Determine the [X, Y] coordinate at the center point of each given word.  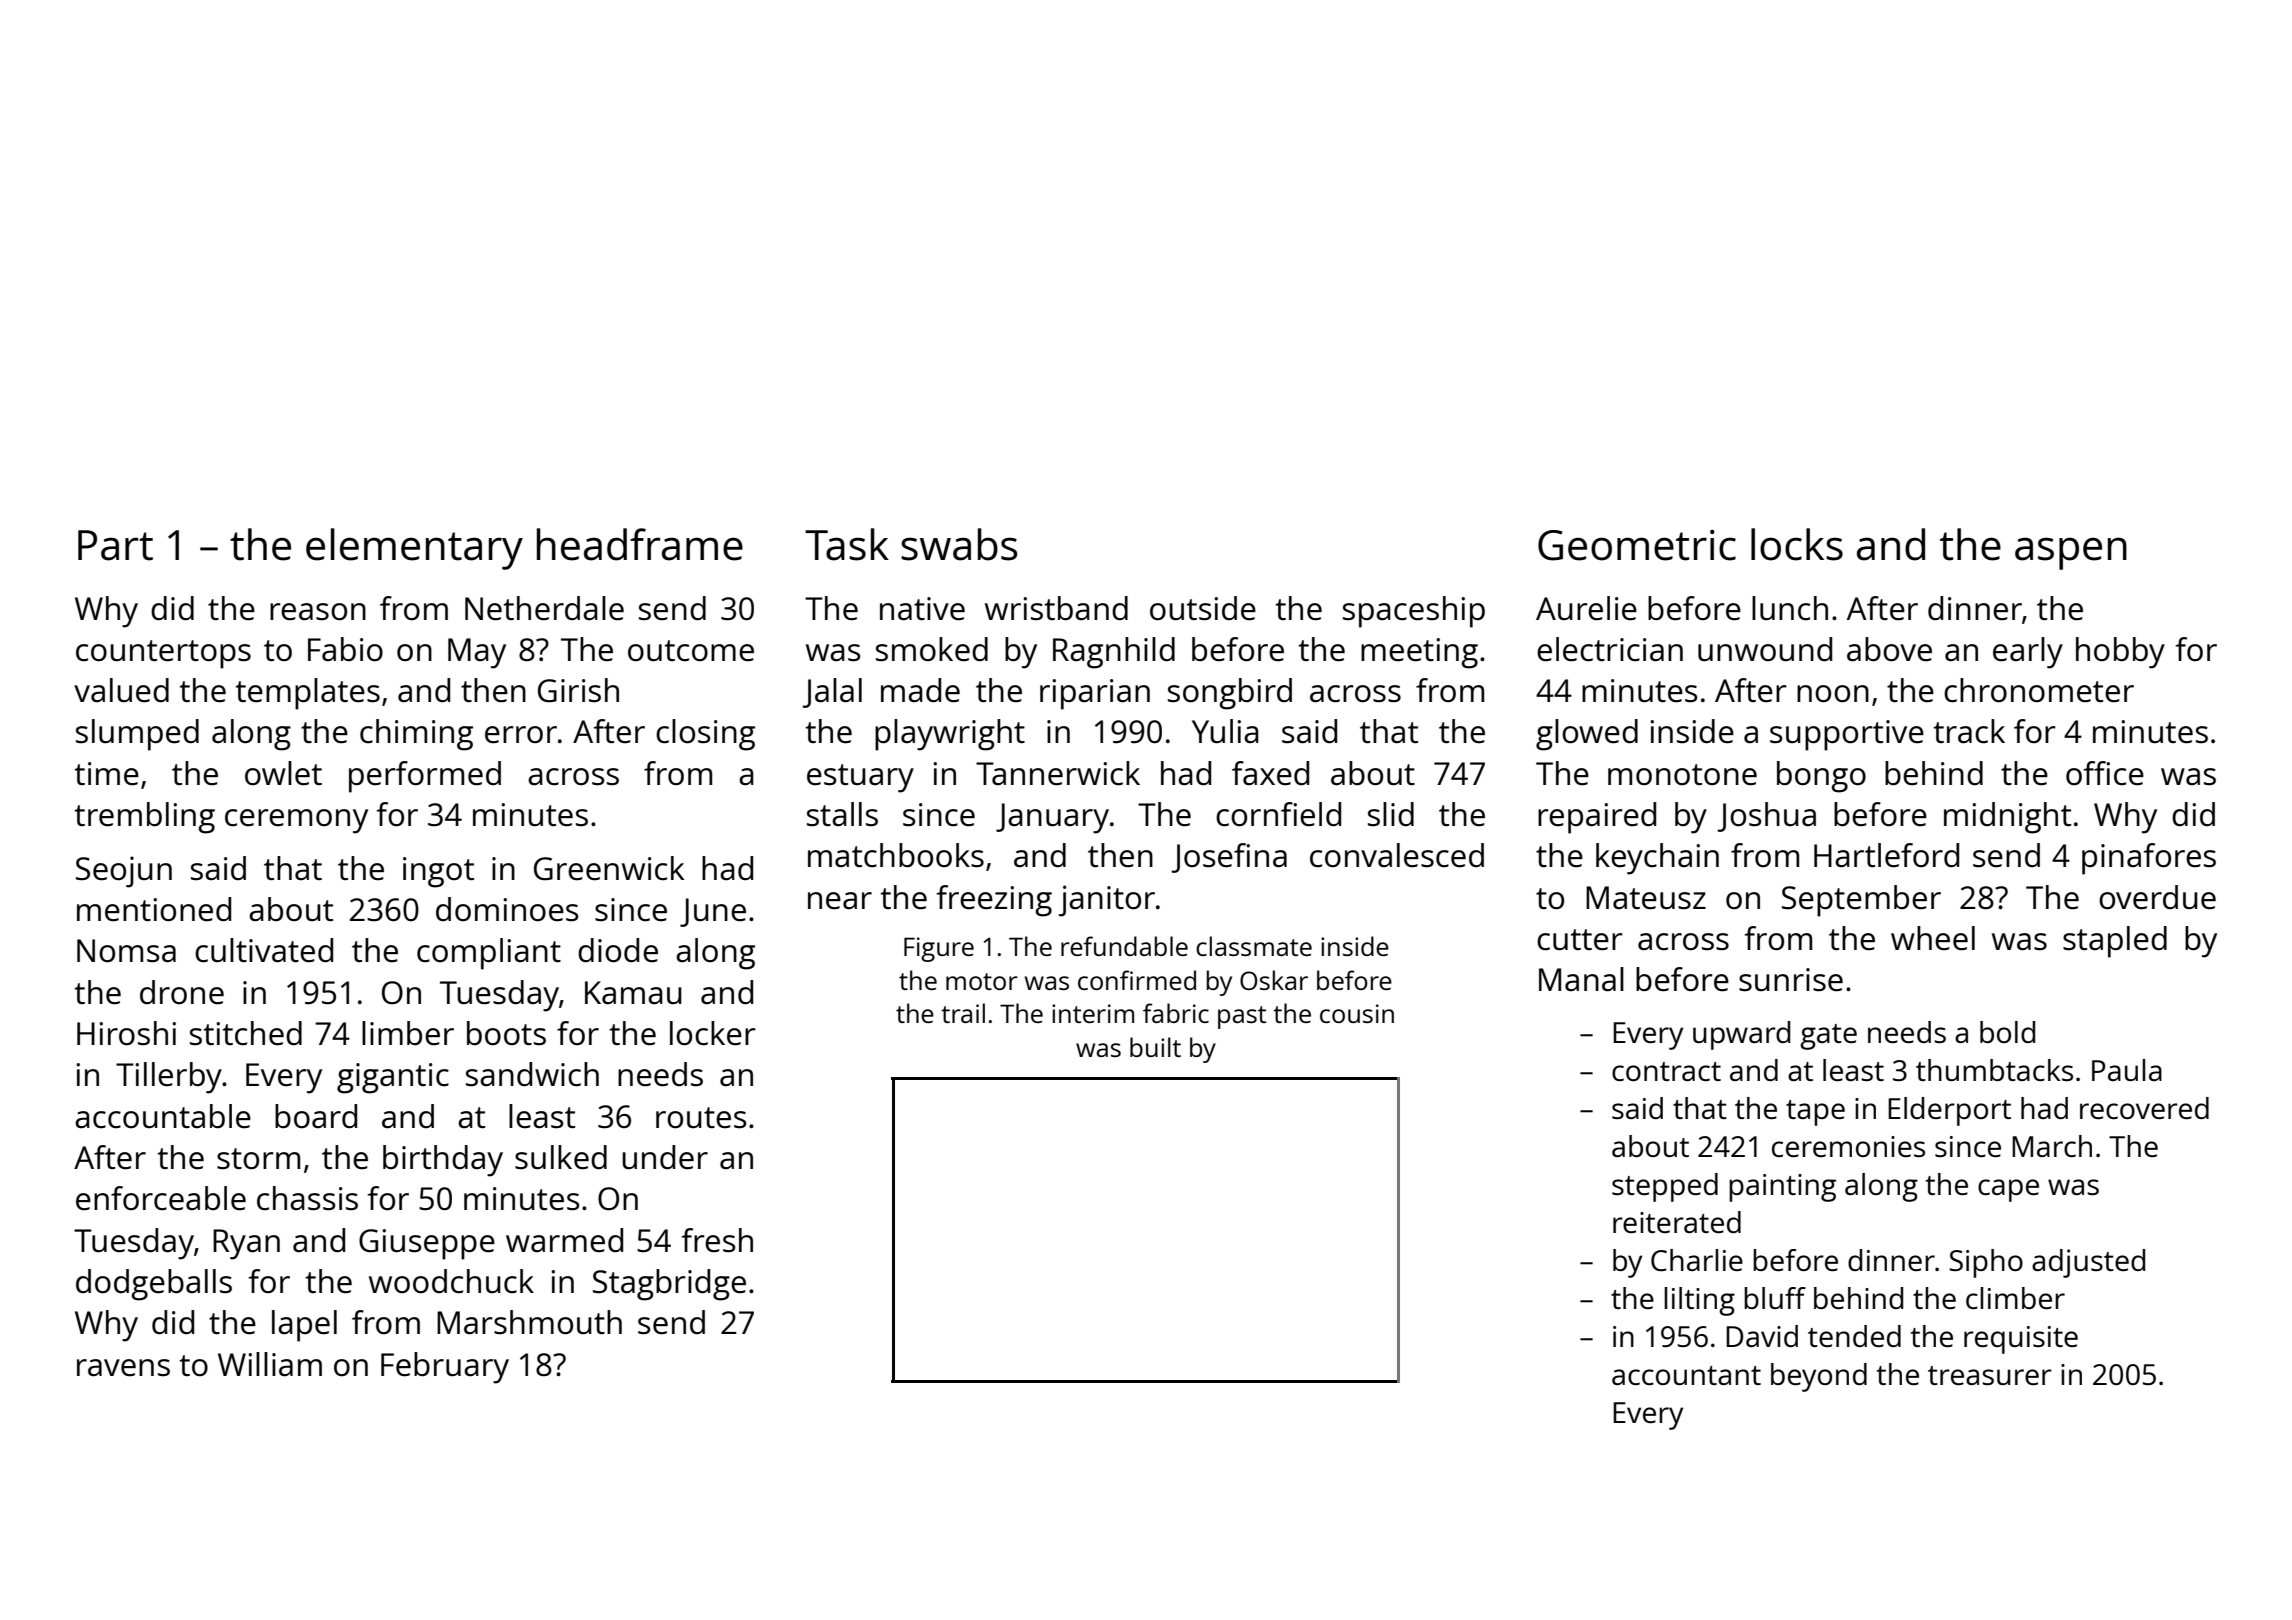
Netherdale [544, 608]
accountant [1686, 1375]
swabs [959, 544]
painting [1782, 1188]
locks [1797, 544]
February [445, 1368]
